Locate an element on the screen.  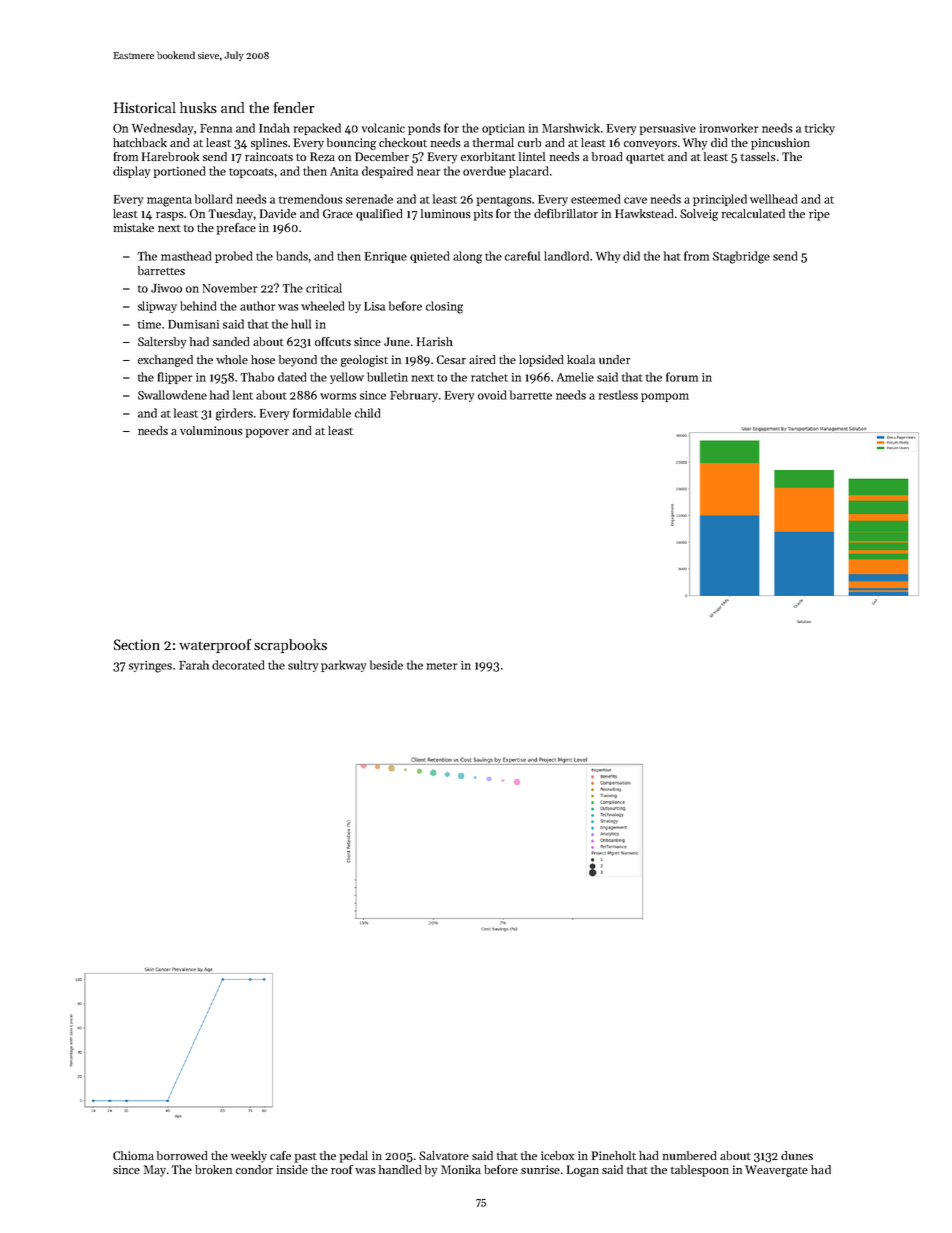
dunes is located at coordinates (797, 1155).
